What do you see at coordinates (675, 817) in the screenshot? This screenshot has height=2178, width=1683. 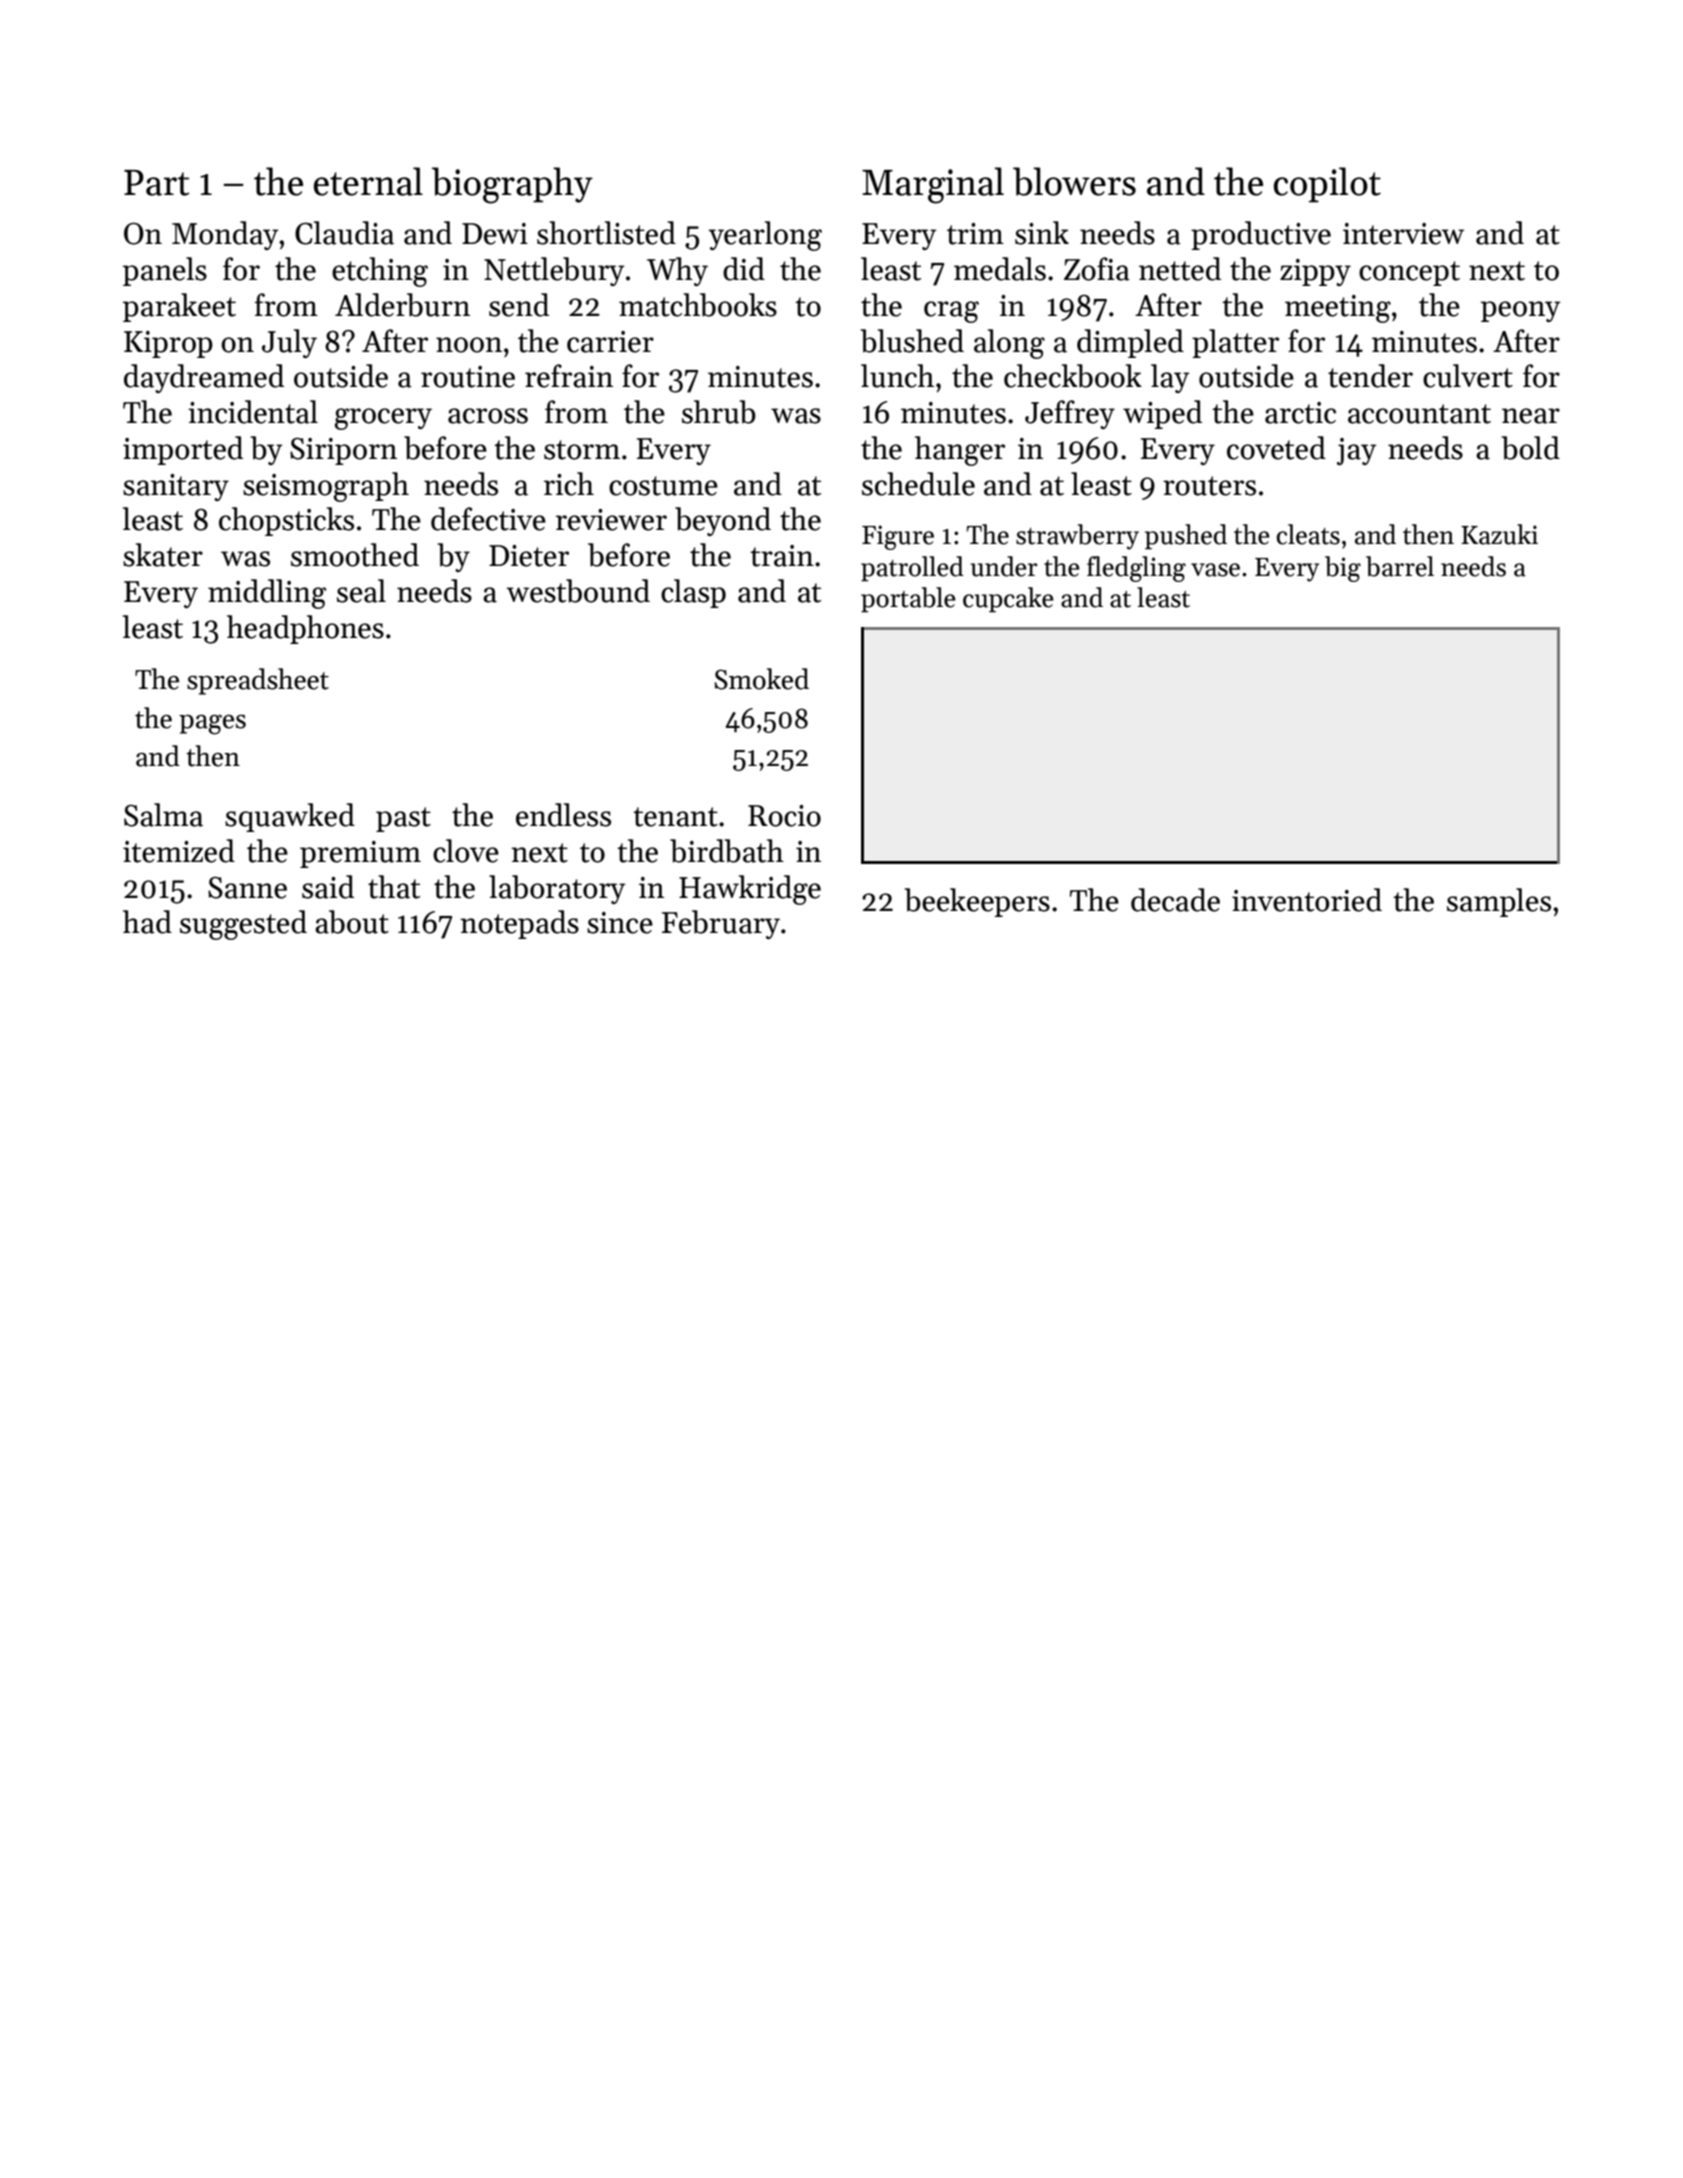 I see `tenant` at bounding box center [675, 817].
